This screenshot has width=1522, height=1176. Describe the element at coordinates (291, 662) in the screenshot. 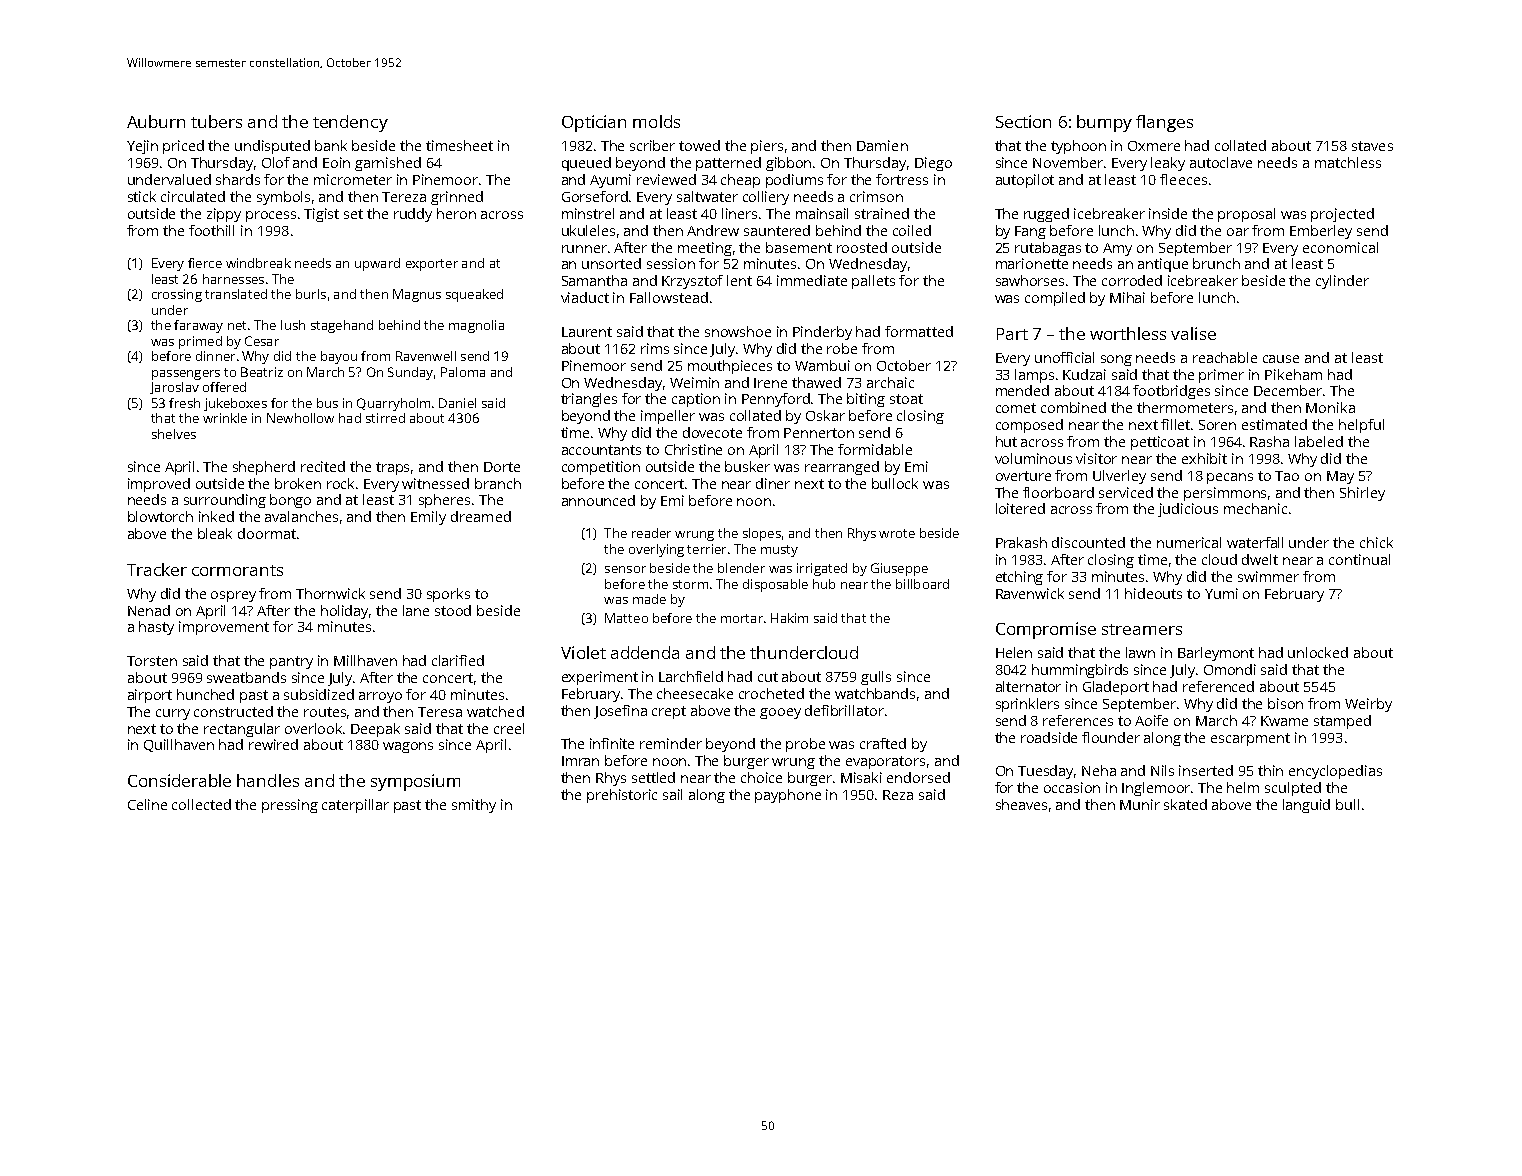

I see `pantry` at that location.
